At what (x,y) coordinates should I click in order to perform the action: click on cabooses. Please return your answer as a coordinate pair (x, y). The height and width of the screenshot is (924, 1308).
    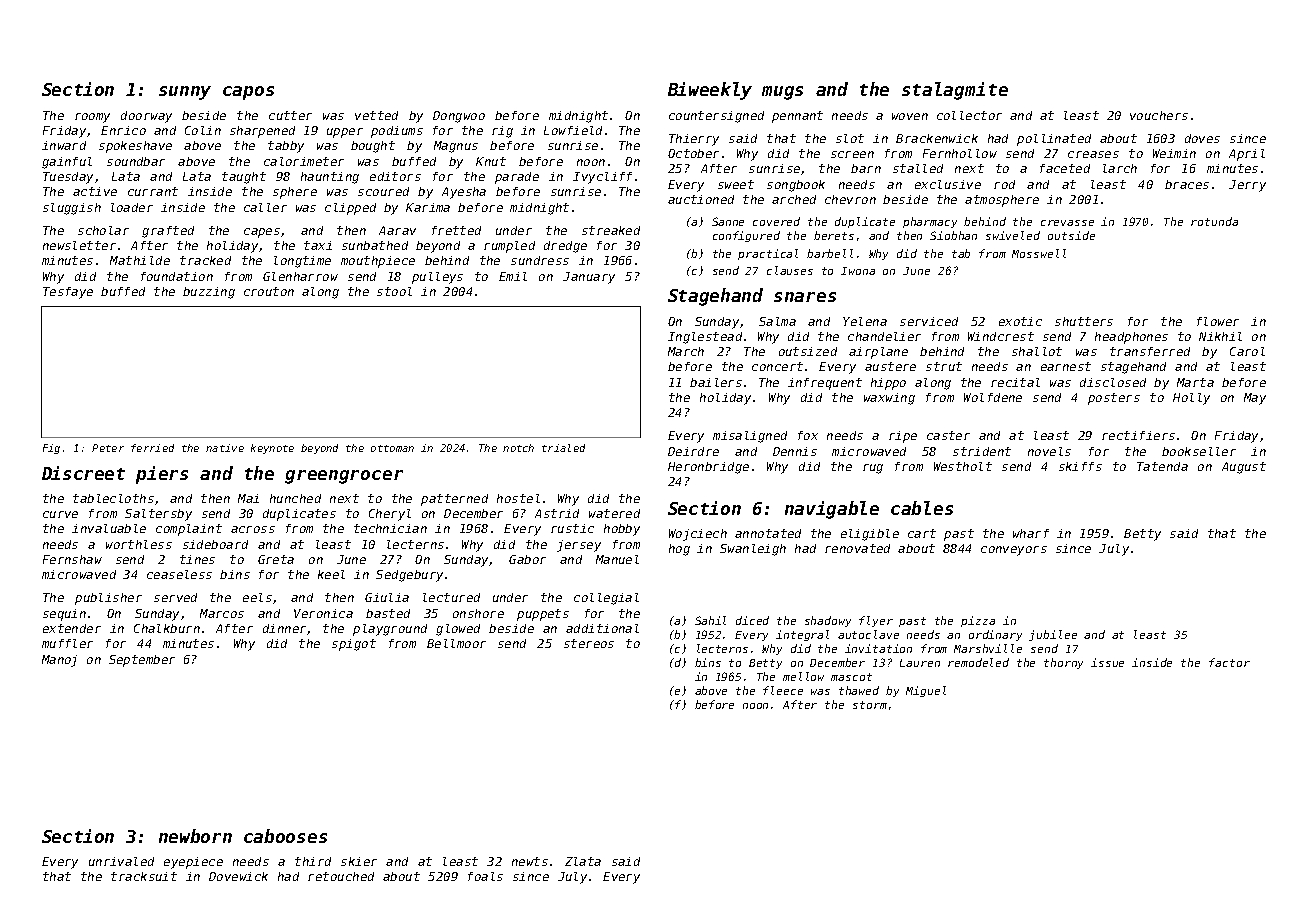
    Looking at the image, I should click on (285, 836).
